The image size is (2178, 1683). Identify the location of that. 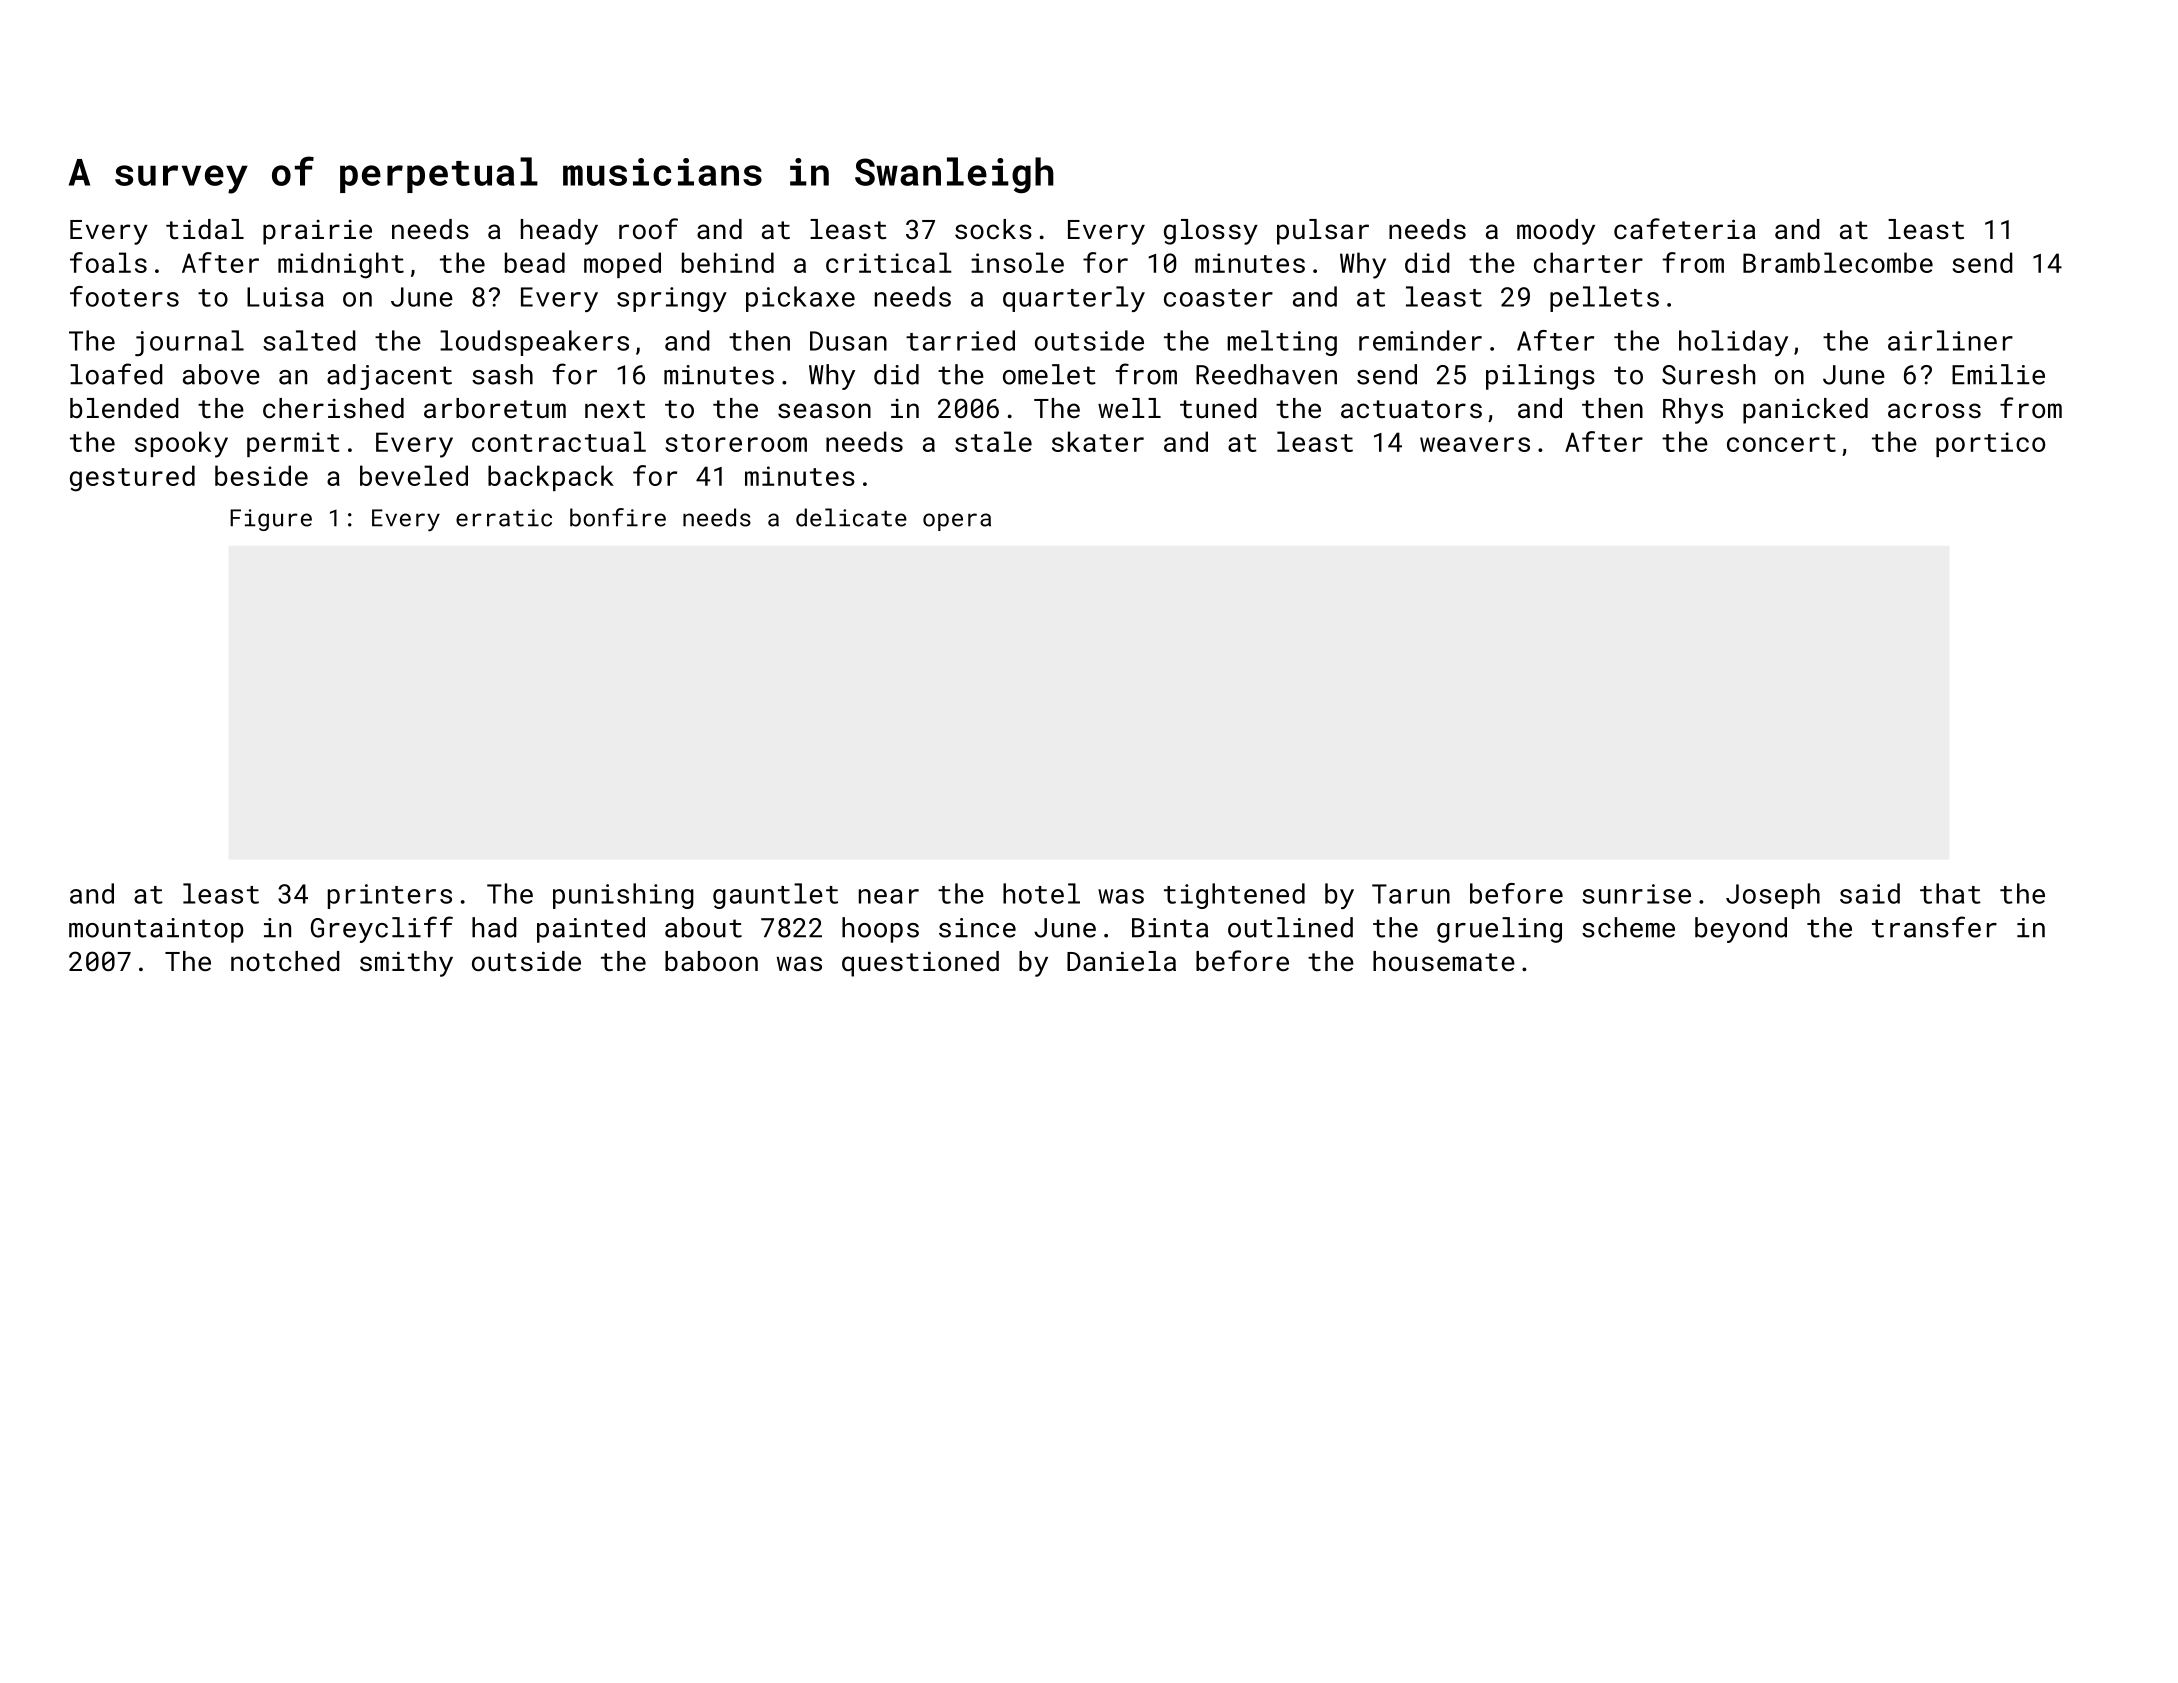
(1950, 893).
